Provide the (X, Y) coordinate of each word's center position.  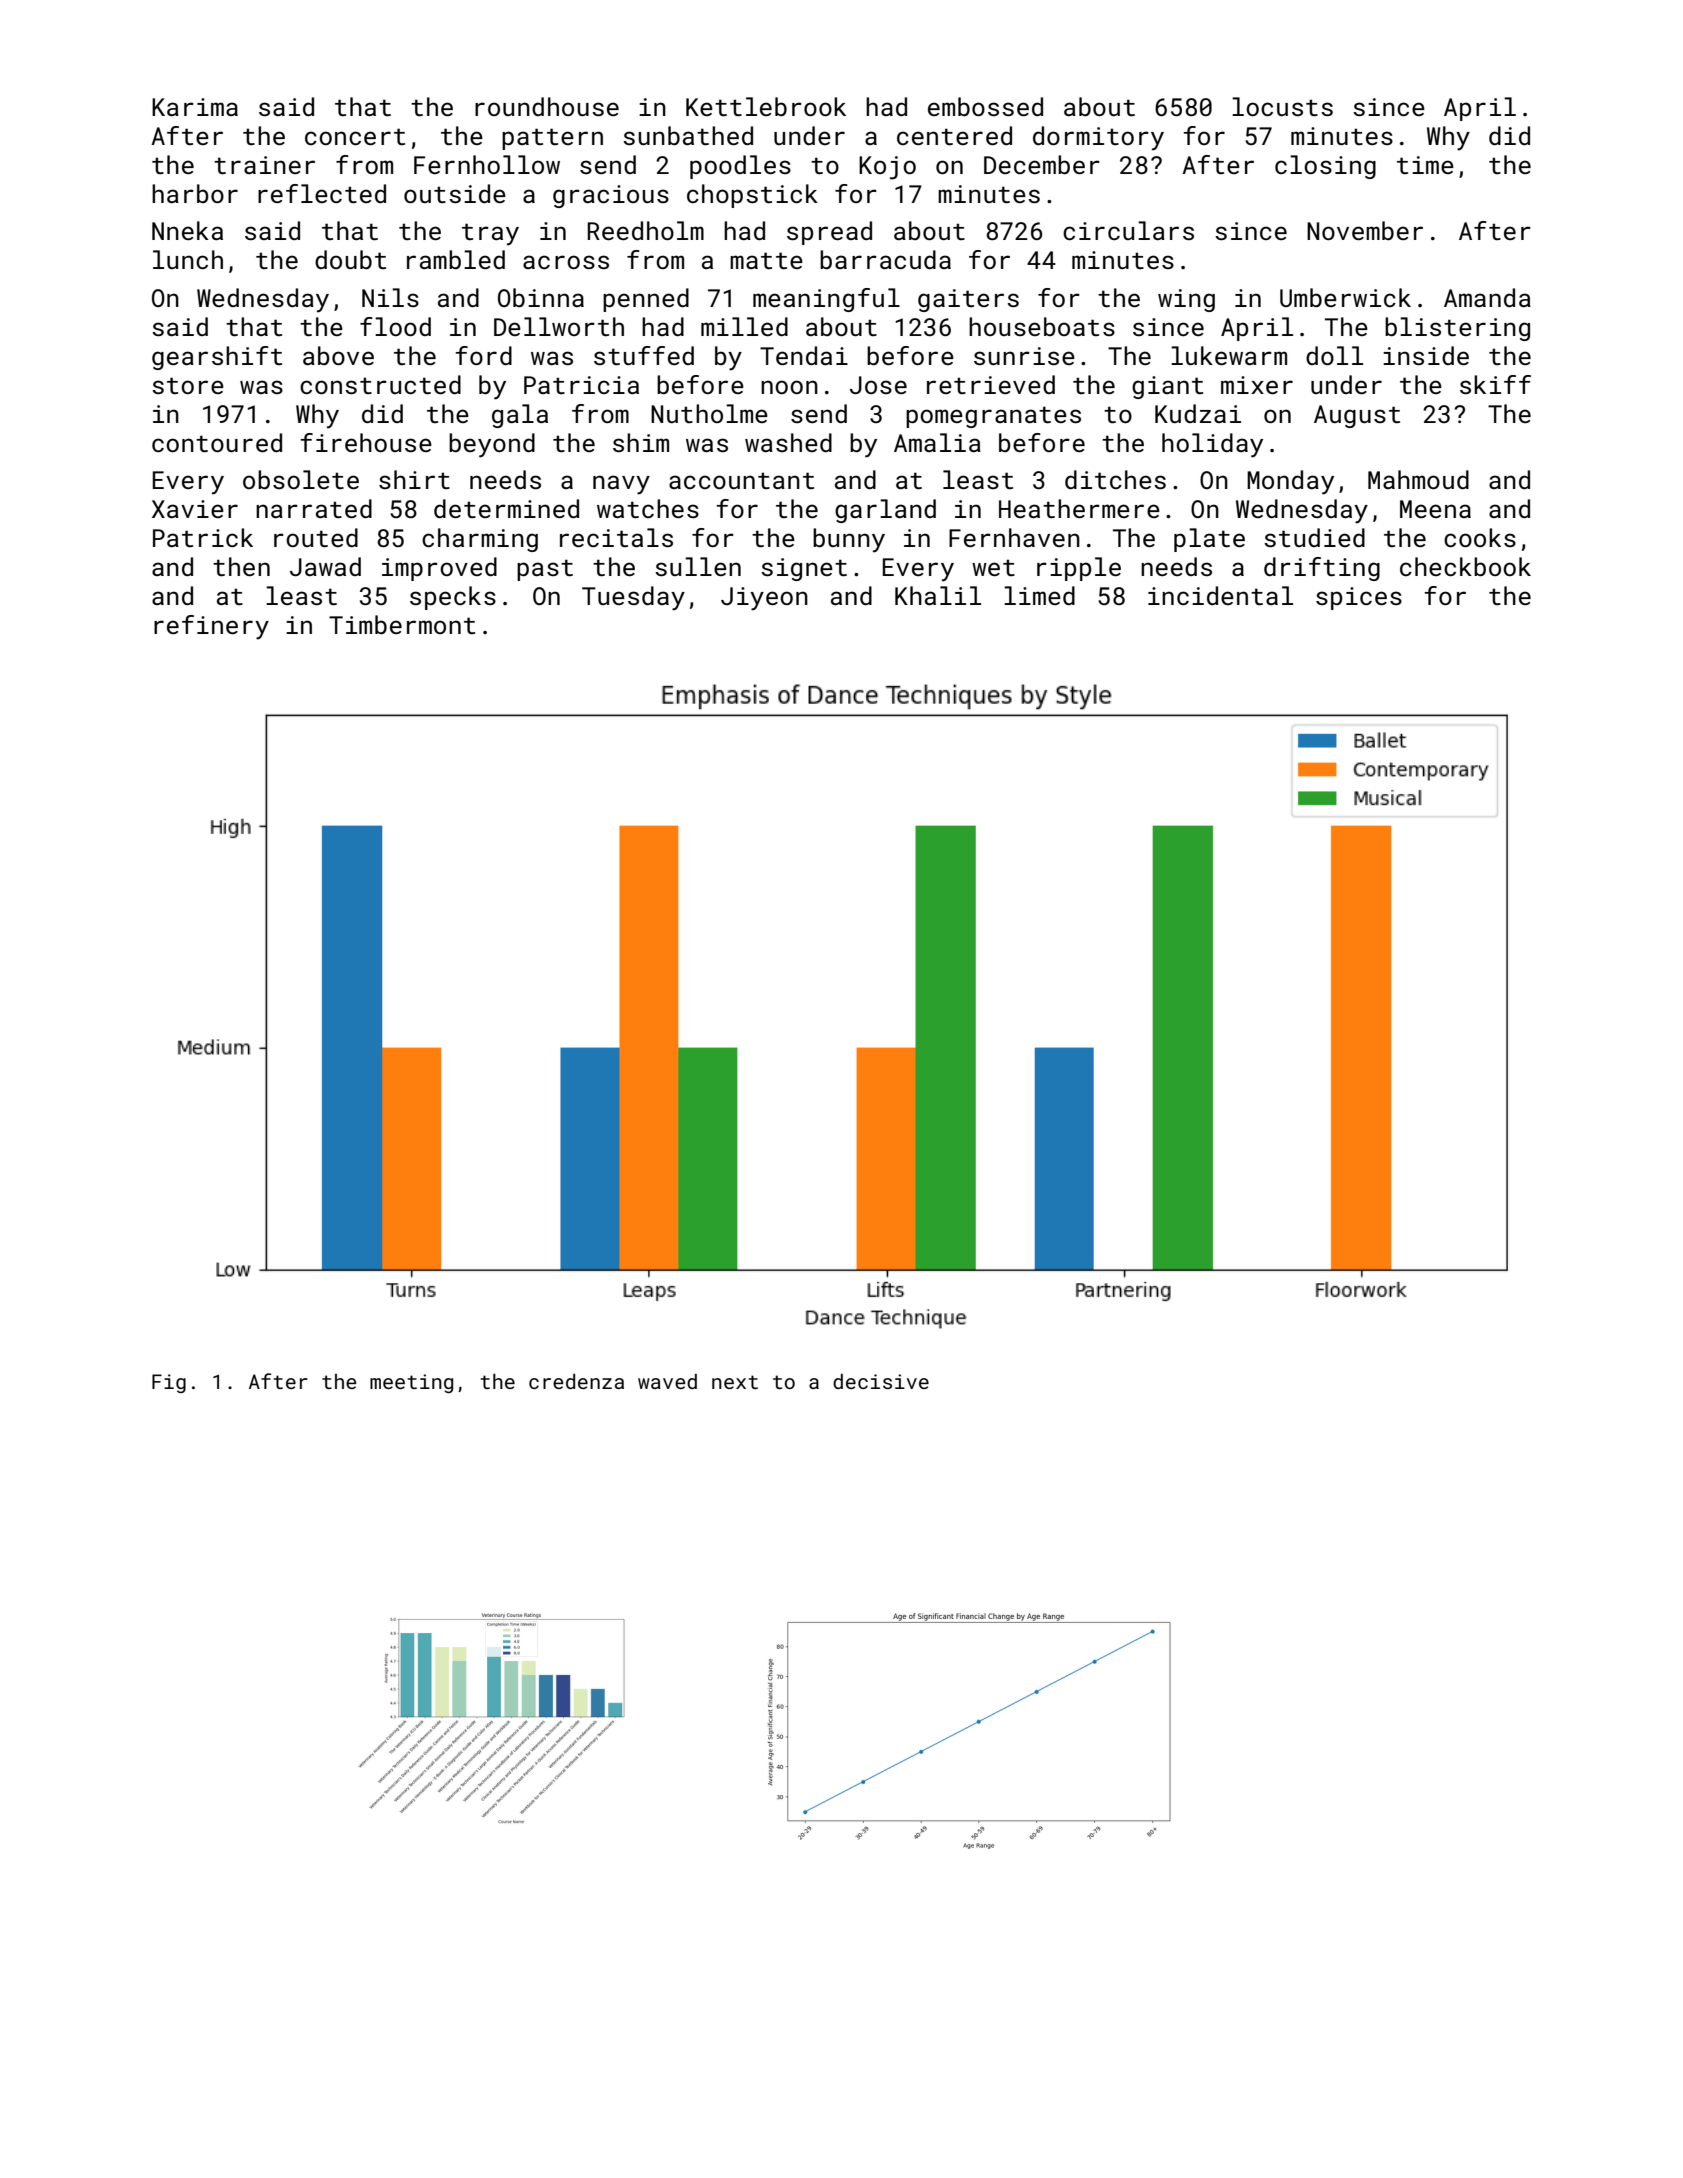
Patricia (581, 385)
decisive (881, 1381)
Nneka (187, 230)
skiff (1495, 384)
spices (1359, 598)
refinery (211, 627)
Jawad (325, 566)
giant (1167, 387)
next (735, 1382)
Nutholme (709, 413)
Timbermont (402, 624)
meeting (411, 1383)
